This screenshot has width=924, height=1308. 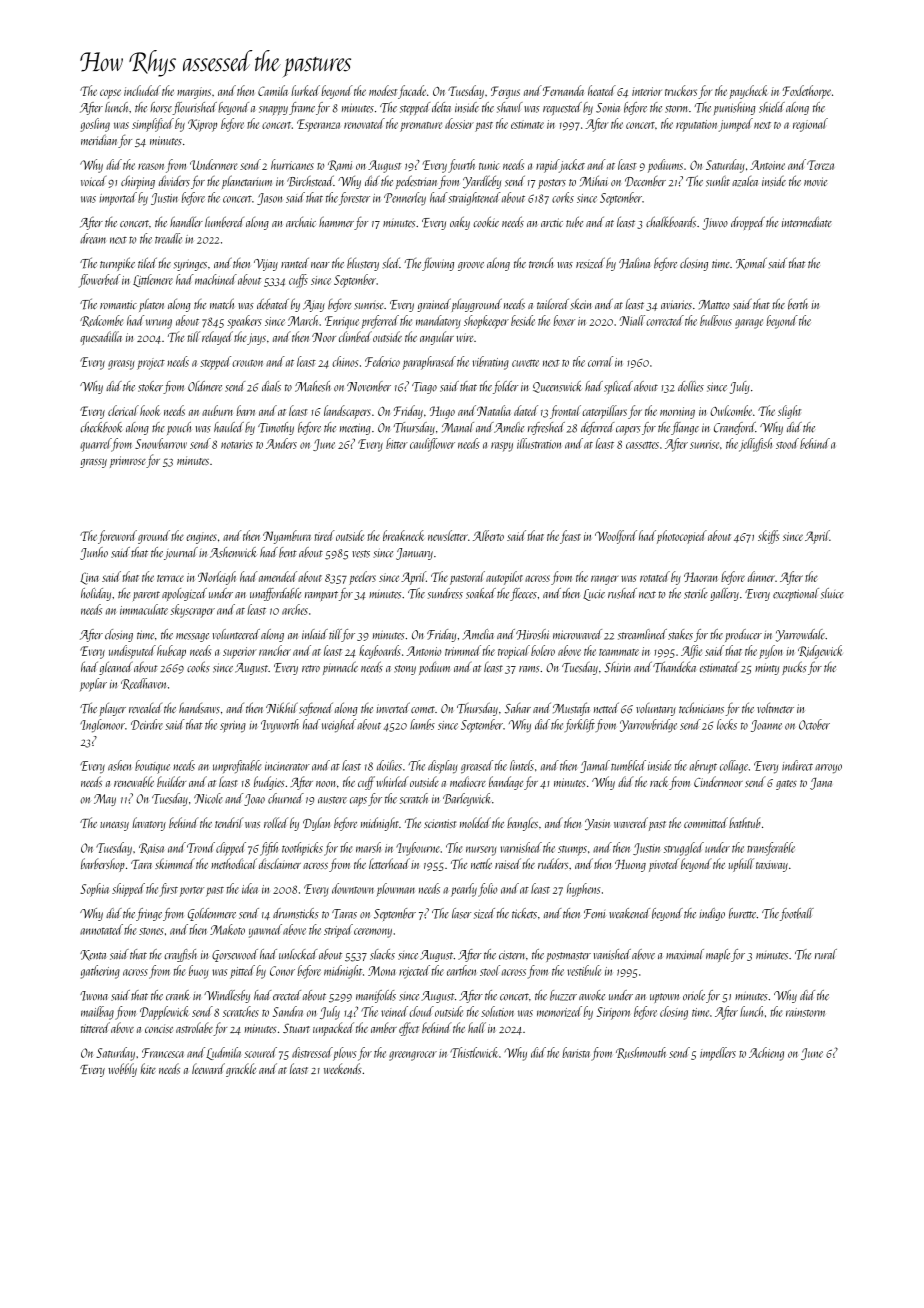 I want to click on arroyo, so click(x=828, y=769).
